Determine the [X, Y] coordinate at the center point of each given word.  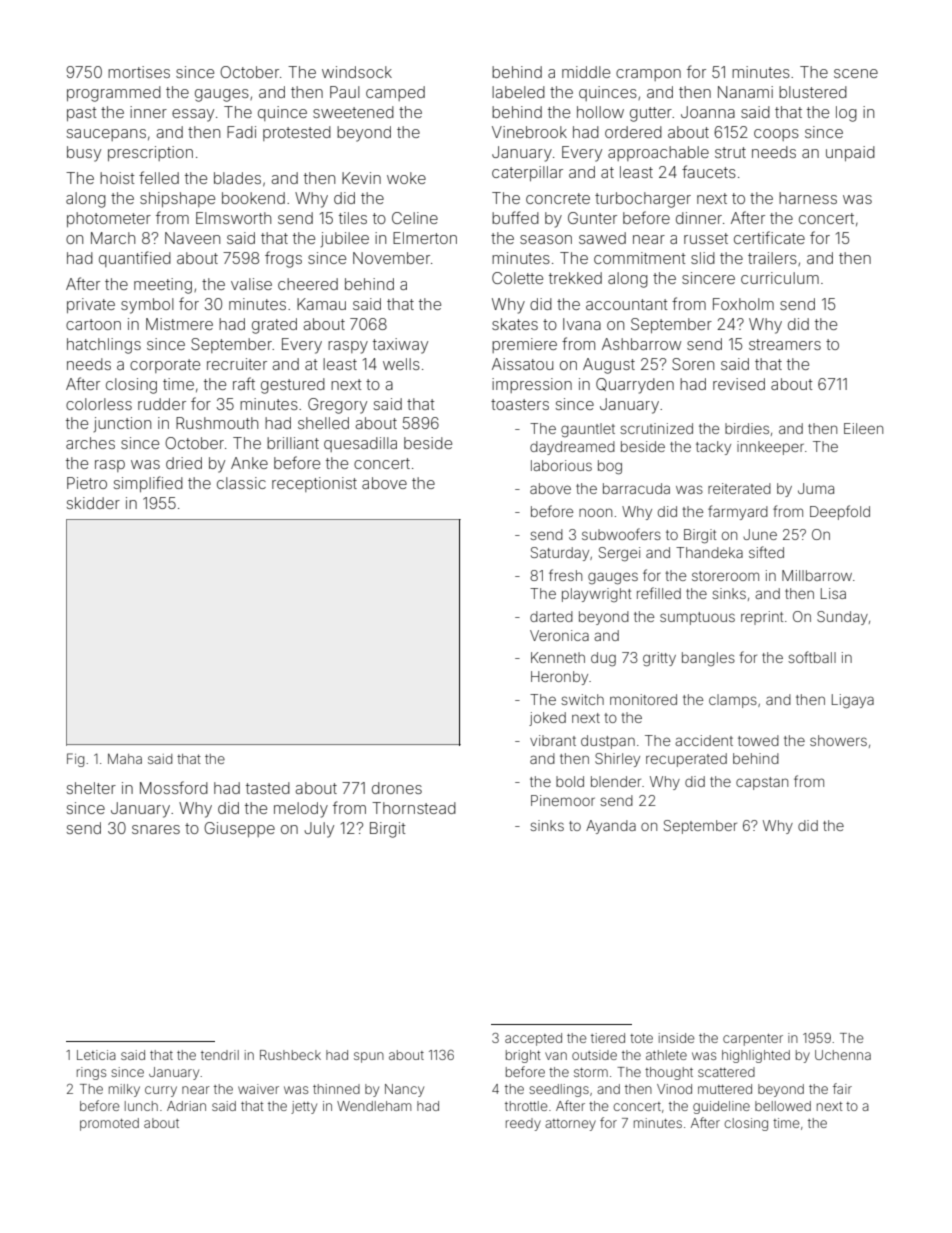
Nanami [745, 92]
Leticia [96, 1055]
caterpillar [527, 173]
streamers [785, 344]
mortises [139, 72]
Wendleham [374, 1106]
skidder [93, 503]
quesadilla [360, 444]
